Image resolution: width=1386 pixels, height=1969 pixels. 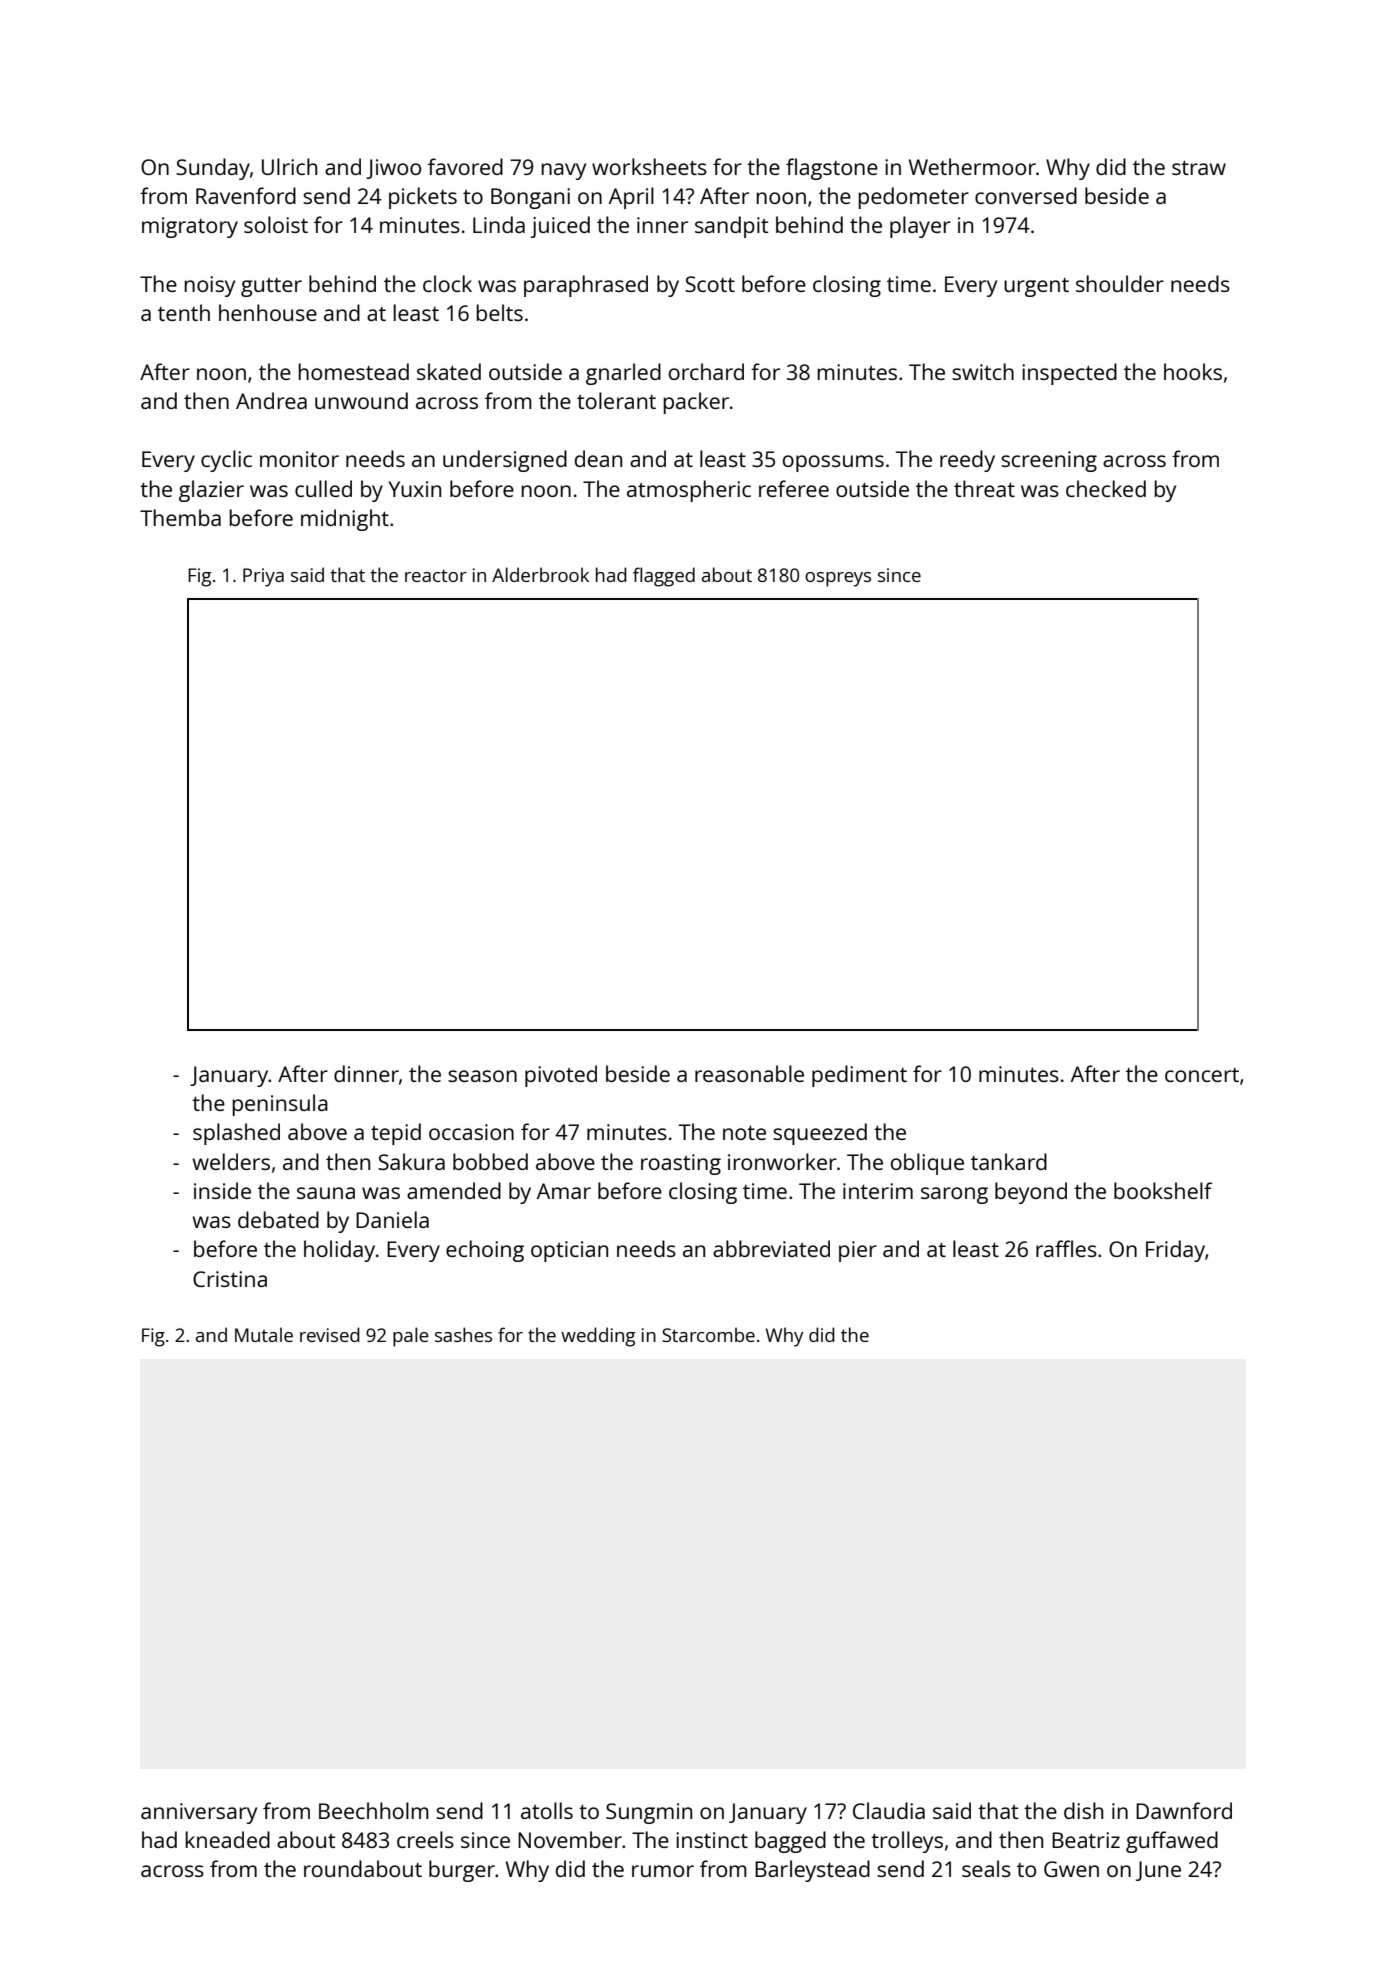 I want to click on conversed, so click(x=1026, y=195).
